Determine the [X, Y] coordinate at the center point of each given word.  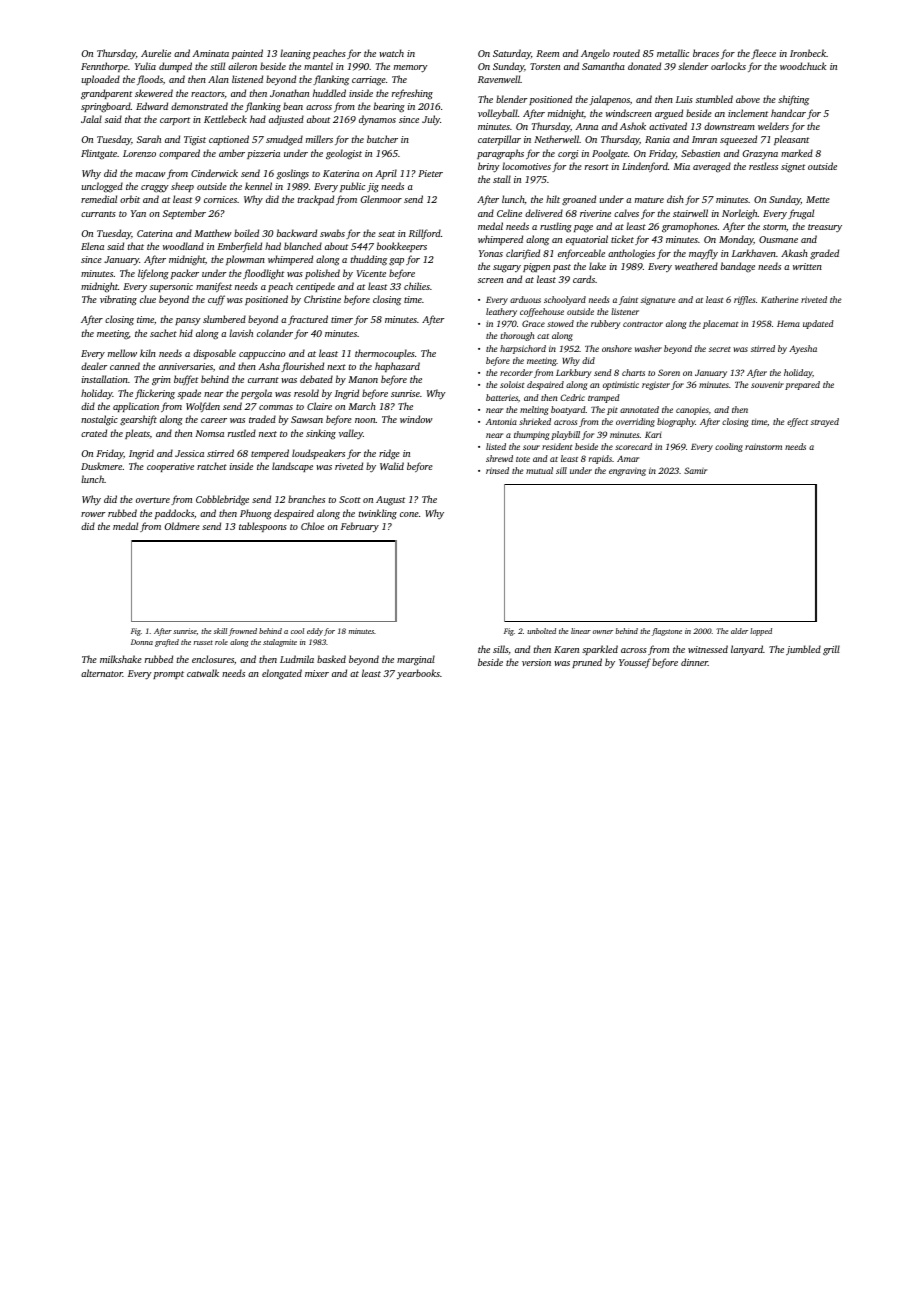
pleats [137, 434]
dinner [694, 662]
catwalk [203, 673]
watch [391, 53]
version [536, 662]
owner [603, 632]
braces [706, 53]
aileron [242, 66]
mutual [539, 470]
